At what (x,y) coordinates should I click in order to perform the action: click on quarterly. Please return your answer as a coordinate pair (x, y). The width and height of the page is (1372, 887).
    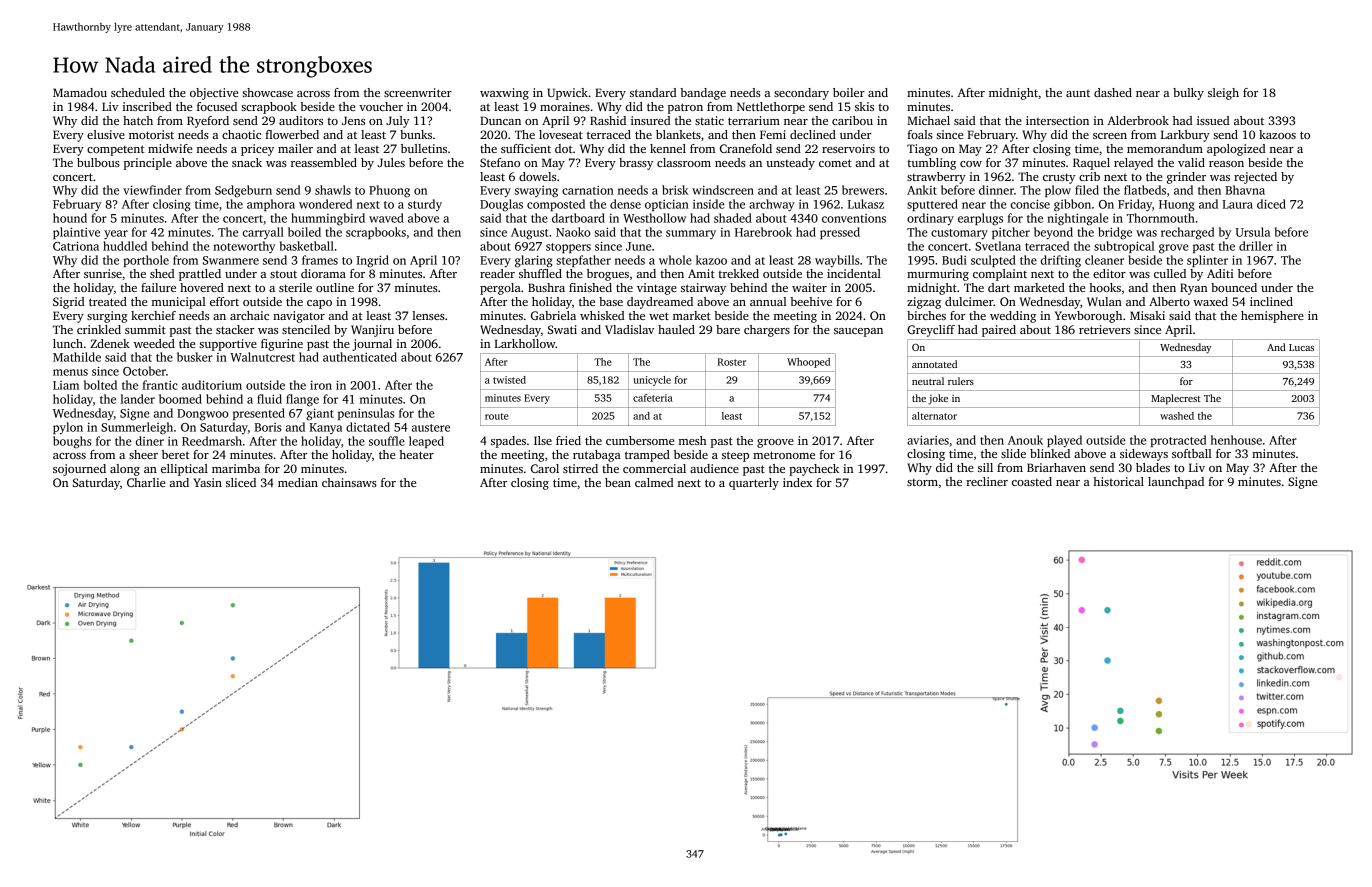
    Looking at the image, I should click on (754, 484).
